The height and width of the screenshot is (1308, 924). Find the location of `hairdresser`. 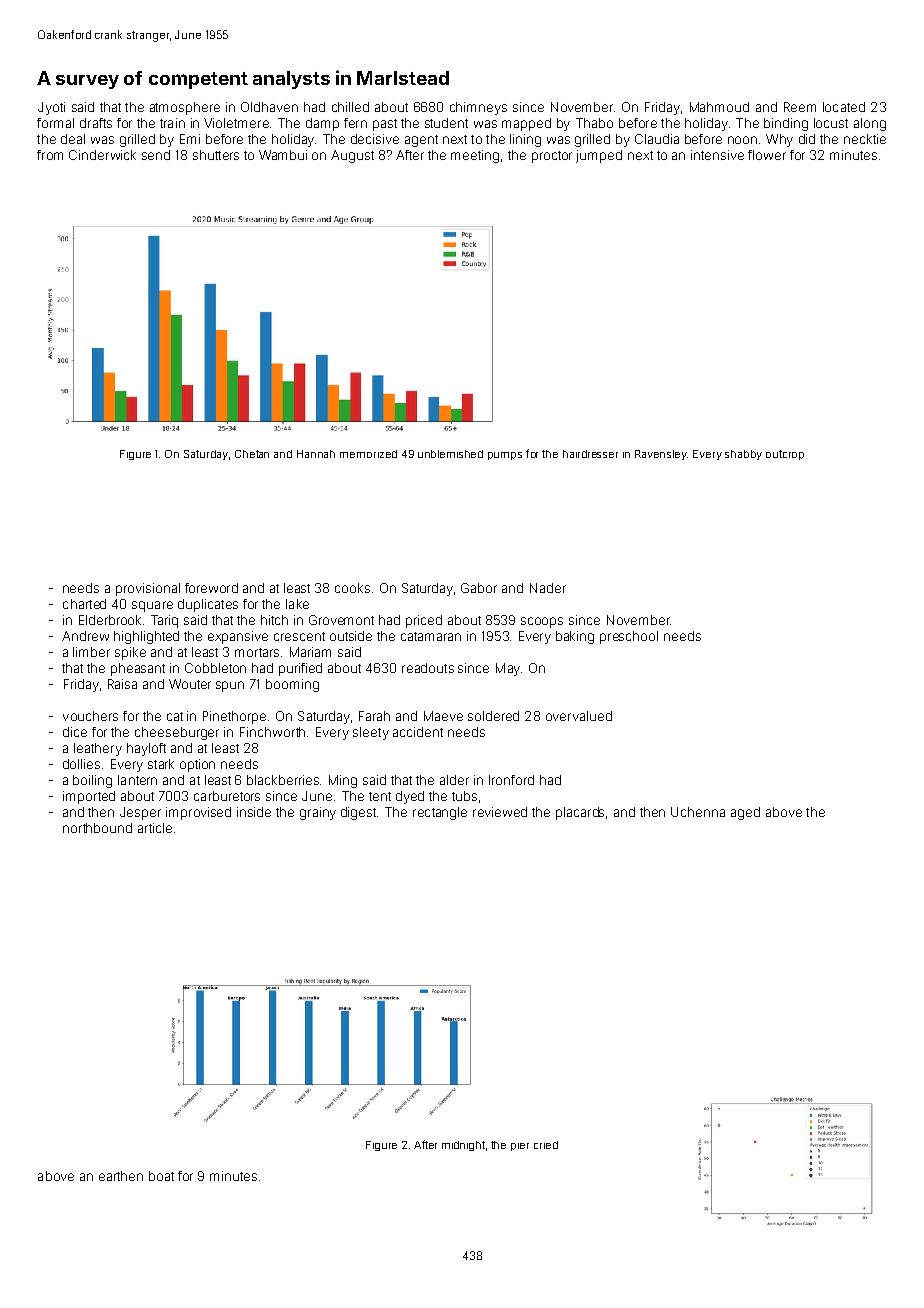

hairdresser is located at coordinates (590, 454).
